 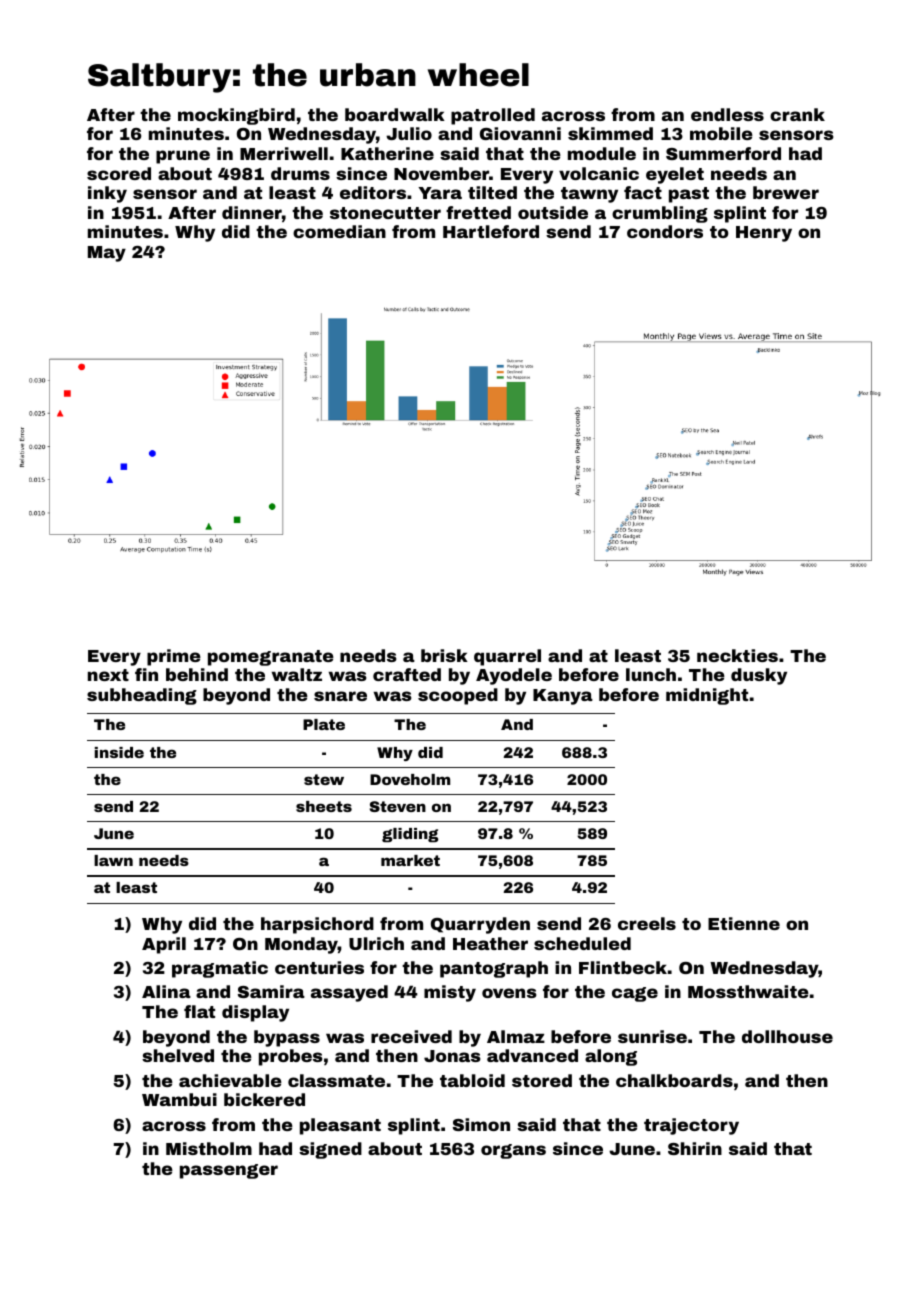 I want to click on boardwalk, so click(x=395, y=114).
